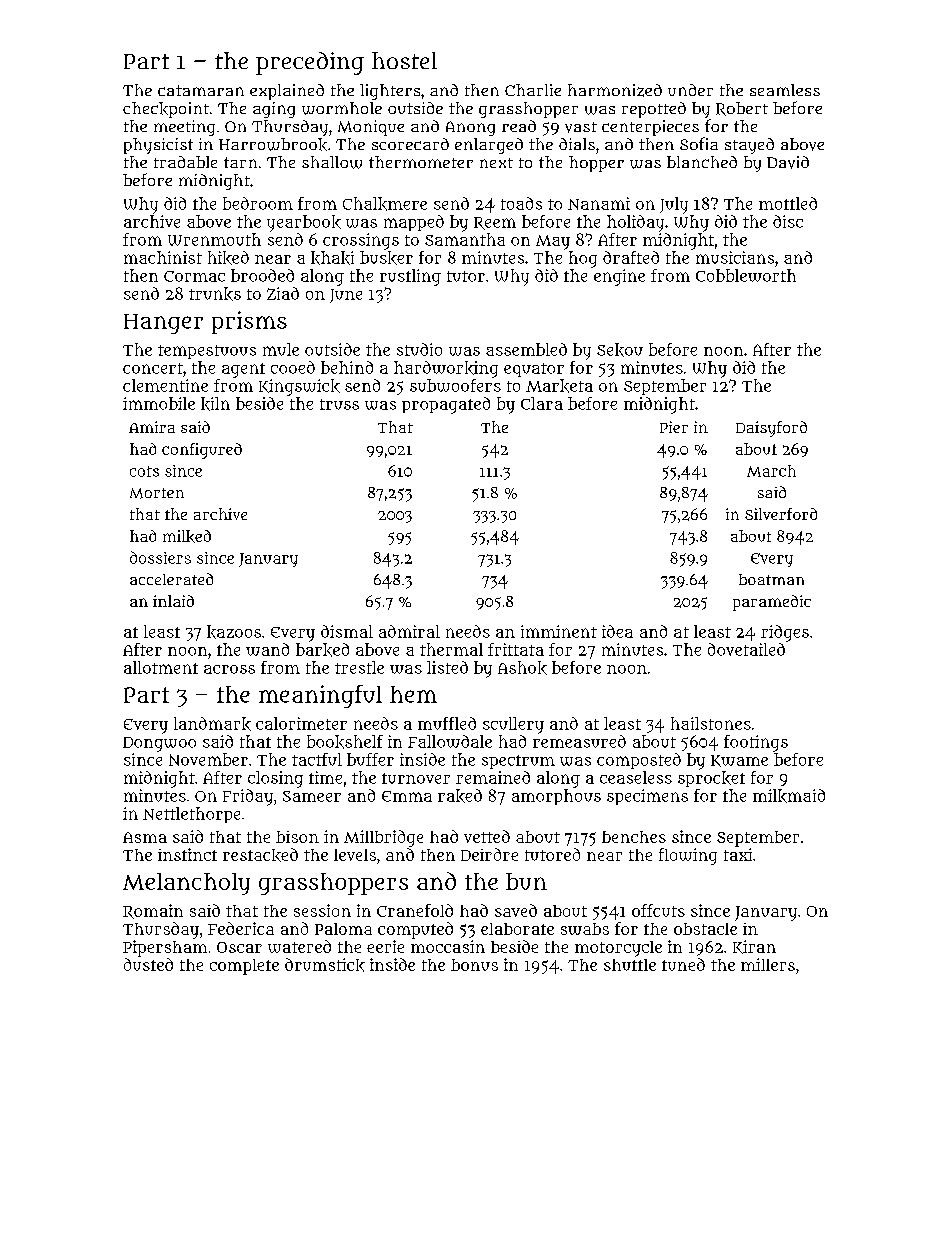 The image size is (952, 1233). I want to click on catamaran, so click(201, 90).
